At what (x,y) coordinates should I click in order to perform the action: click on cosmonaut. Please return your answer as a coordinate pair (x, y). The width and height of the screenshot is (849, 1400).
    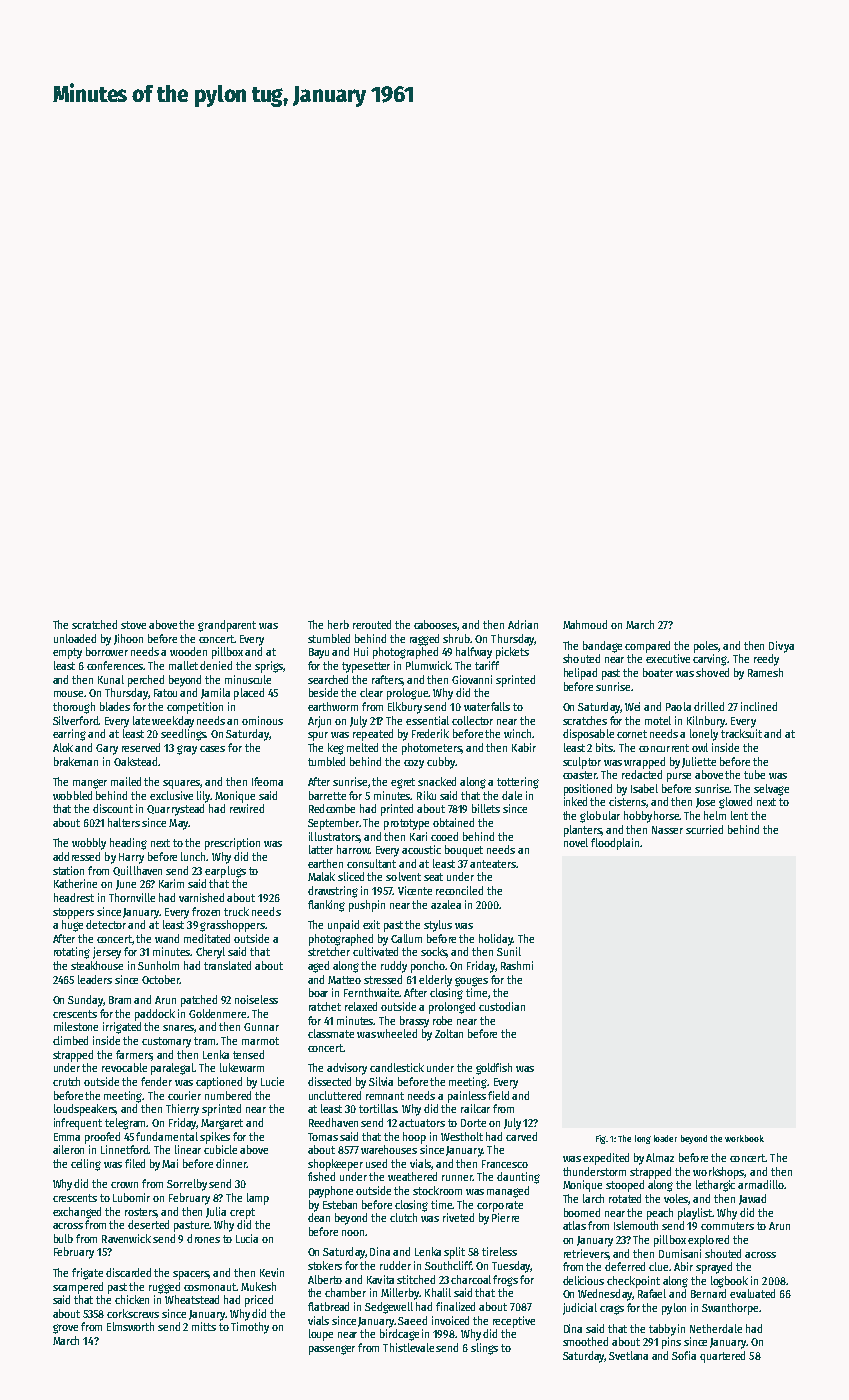
    Looking at the image, I should click on (210, 1287).
